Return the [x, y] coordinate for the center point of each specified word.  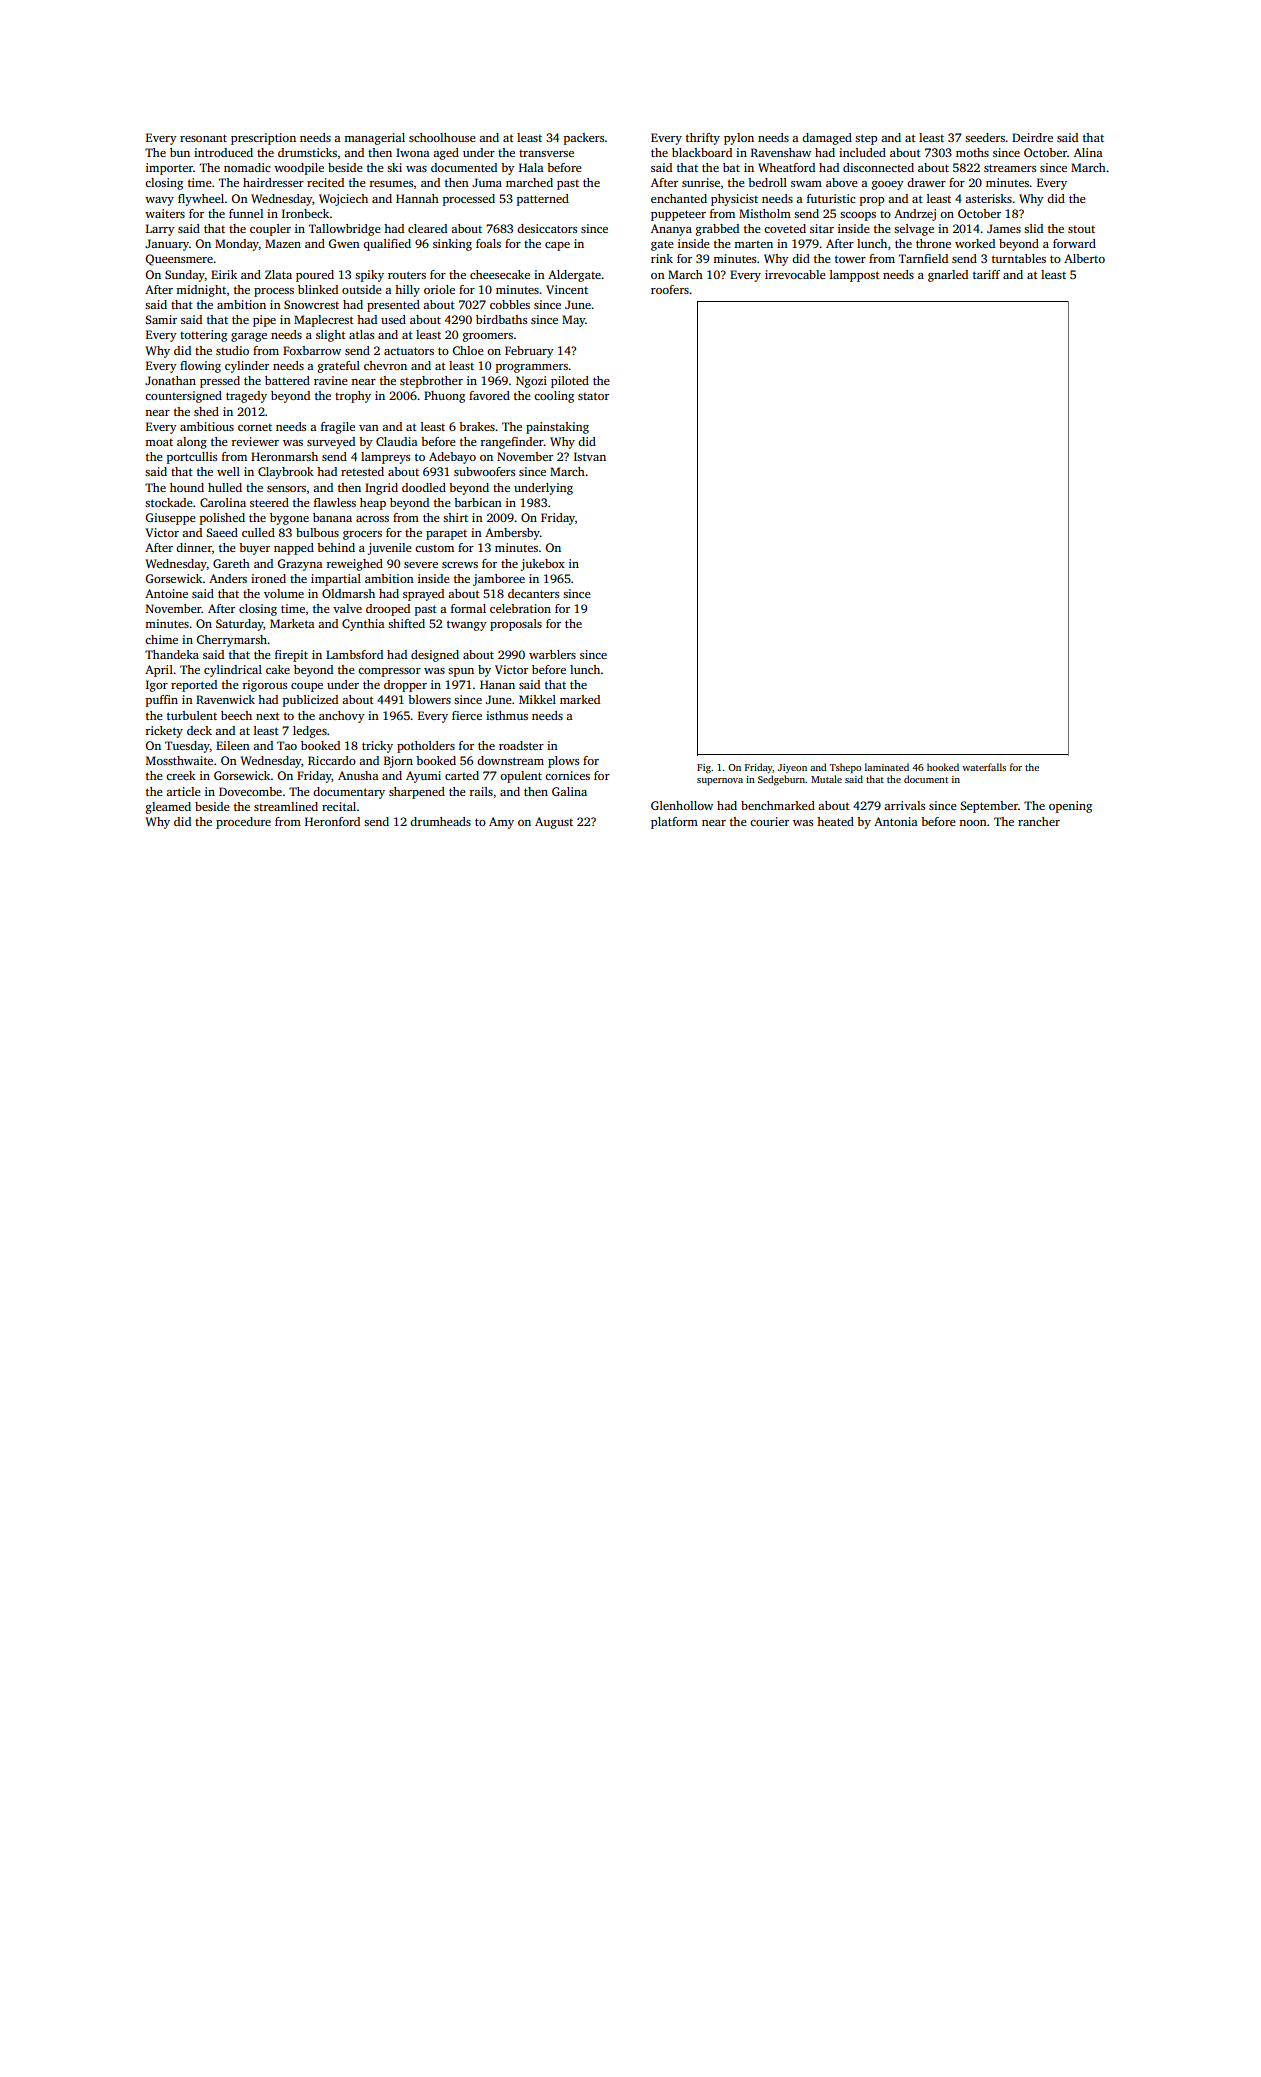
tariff [986, 274]
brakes [477, 426]
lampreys [385, 458]
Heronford [332, 821]
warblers [552, 654]
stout [1081, 229]
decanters [533, 593]
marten [753, 244]
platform [674, 823]
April [159, 671]
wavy [159, 201]
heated [835, 821]
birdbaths [501, 319]
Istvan [590, 456]
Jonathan [170, 380]
